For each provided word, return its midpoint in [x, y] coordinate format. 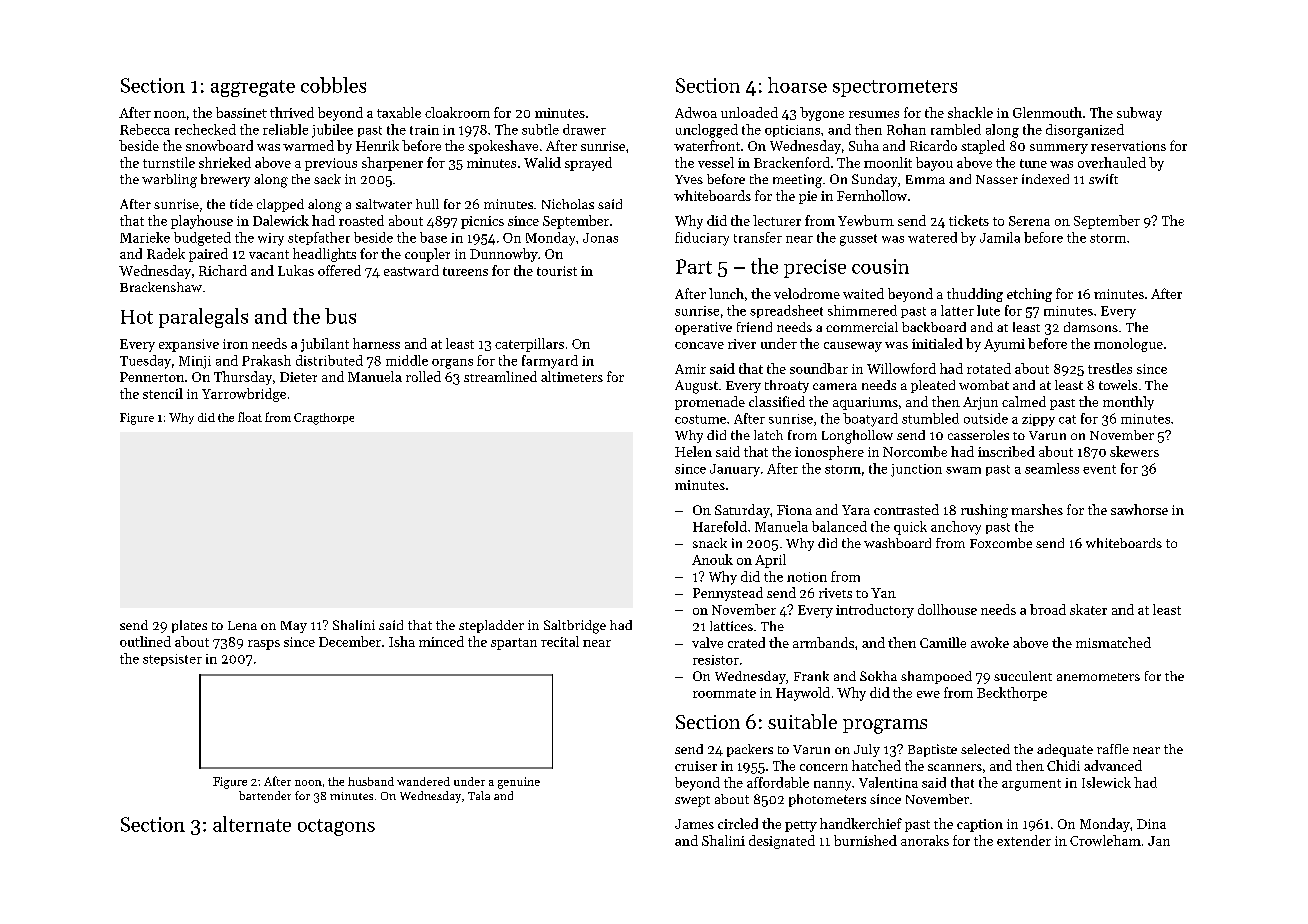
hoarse [797, 85]
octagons [336, 827]
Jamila [1000, 237]
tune [1033, 163]
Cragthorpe [324, 419]
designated [782, 842]
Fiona [794, 510]
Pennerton [152, 377]
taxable [399, 112]
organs [452, 364]
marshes [1037, 509]
